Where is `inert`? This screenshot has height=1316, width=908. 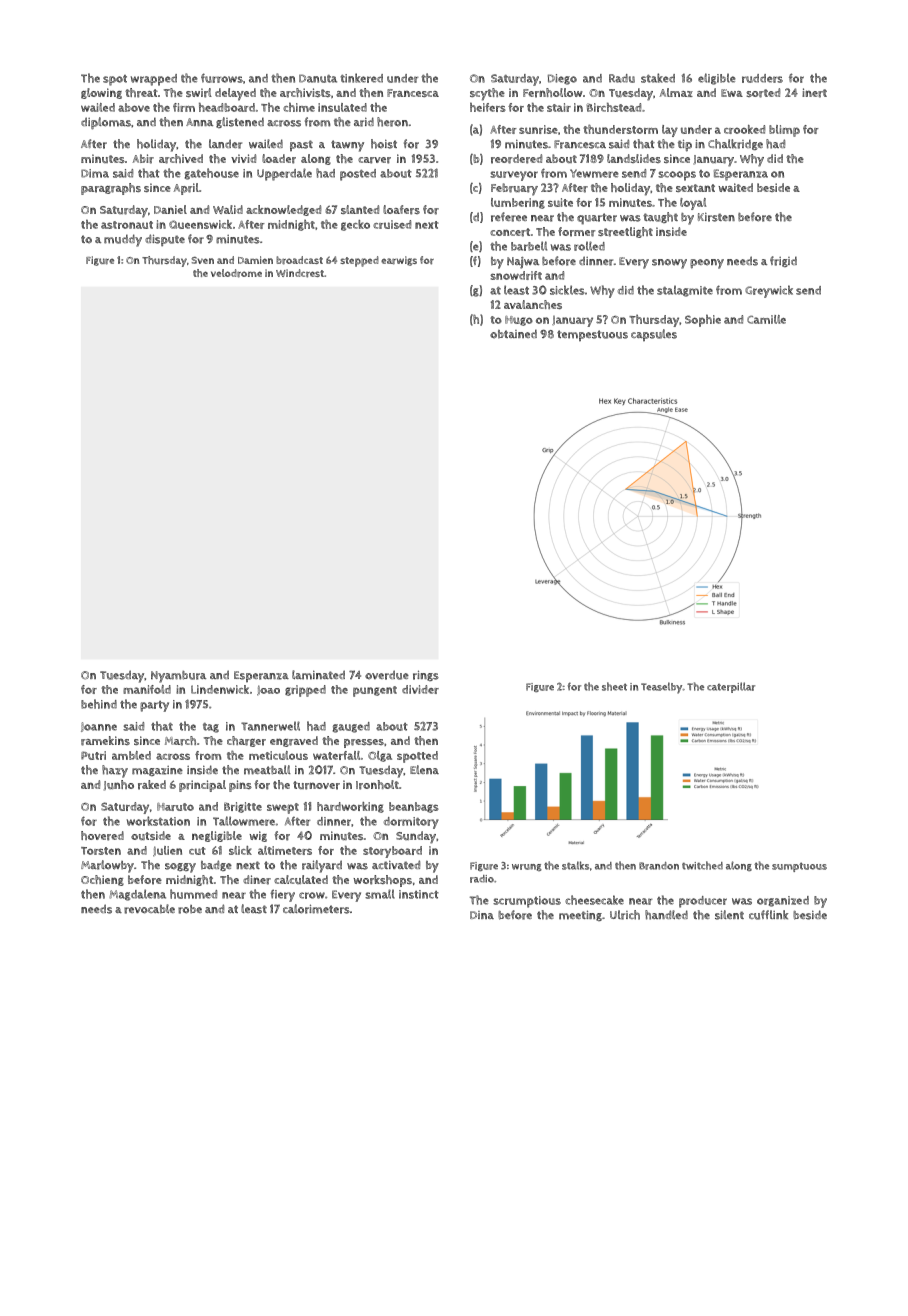
inert is located at coordinates (814, 93).
